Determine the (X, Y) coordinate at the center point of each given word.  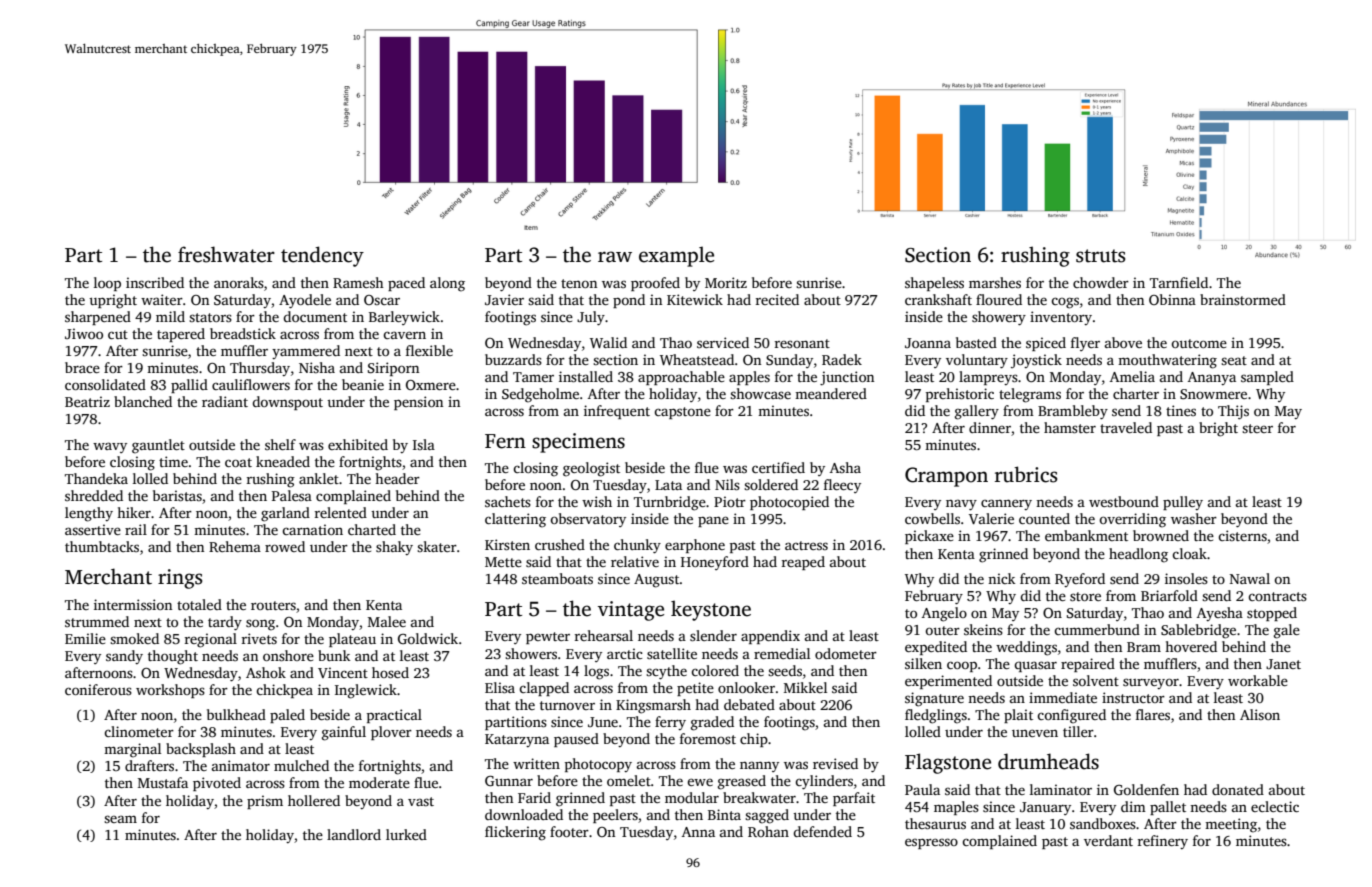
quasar (1036, 666)
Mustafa (163, 782)
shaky (394, 548)
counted (1044, 518)
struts (1100, 256)
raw (615, 257)
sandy (124, 657)
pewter (548, 638)
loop (107, 284)
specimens (578, 443)
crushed (560, 544)
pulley (1183, 503)
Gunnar (509, 781)
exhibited (358, 444)
